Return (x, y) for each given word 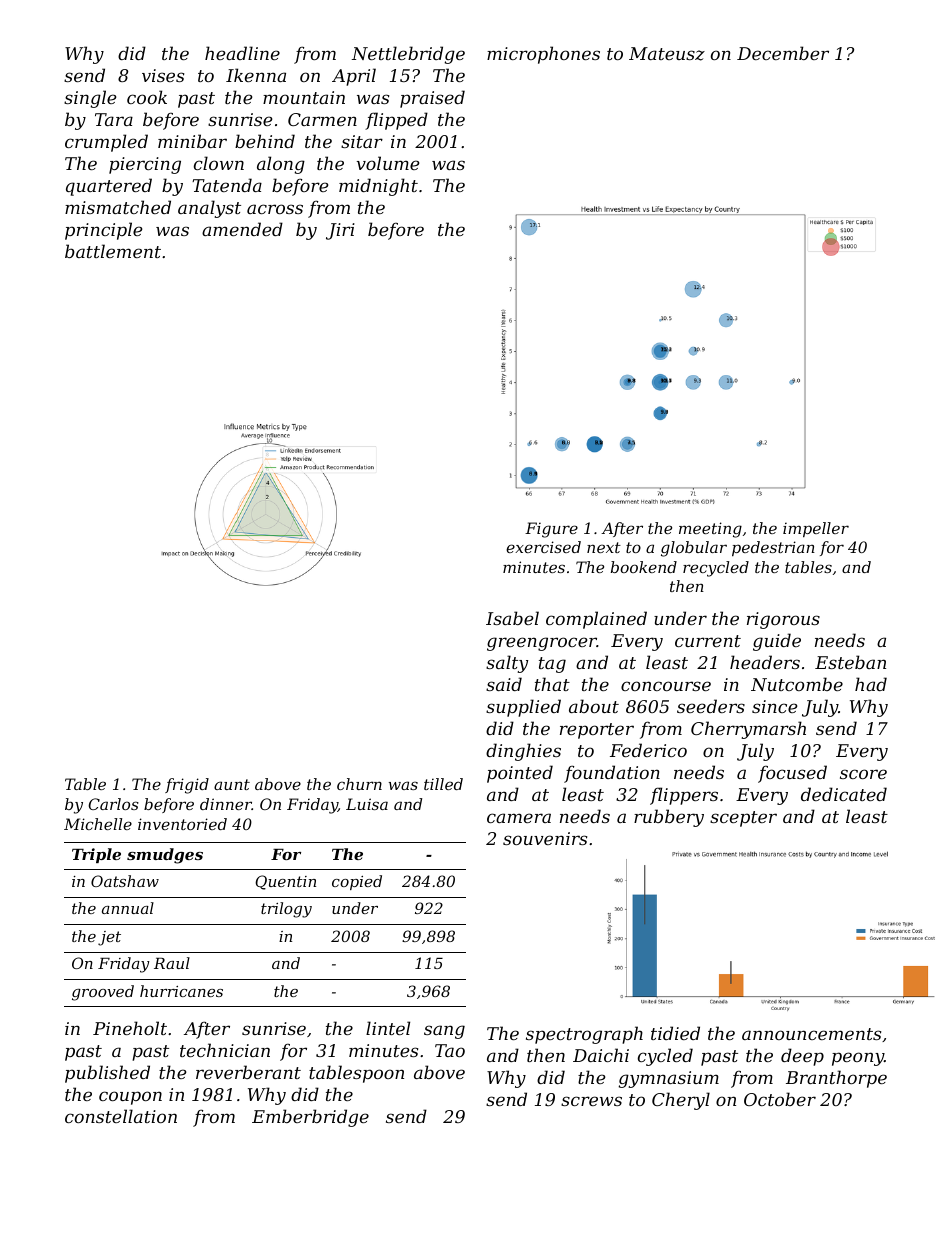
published (107, 1074)
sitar (362, 141)
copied (357, 882)
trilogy (286, 910)
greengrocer (542, 644)
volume (388, 163)
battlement (113, 251)
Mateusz (667, 54)
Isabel (512, 618)
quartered (109, 187)
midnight (378, 187)
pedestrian (773, 548)
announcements (811, 1034)
